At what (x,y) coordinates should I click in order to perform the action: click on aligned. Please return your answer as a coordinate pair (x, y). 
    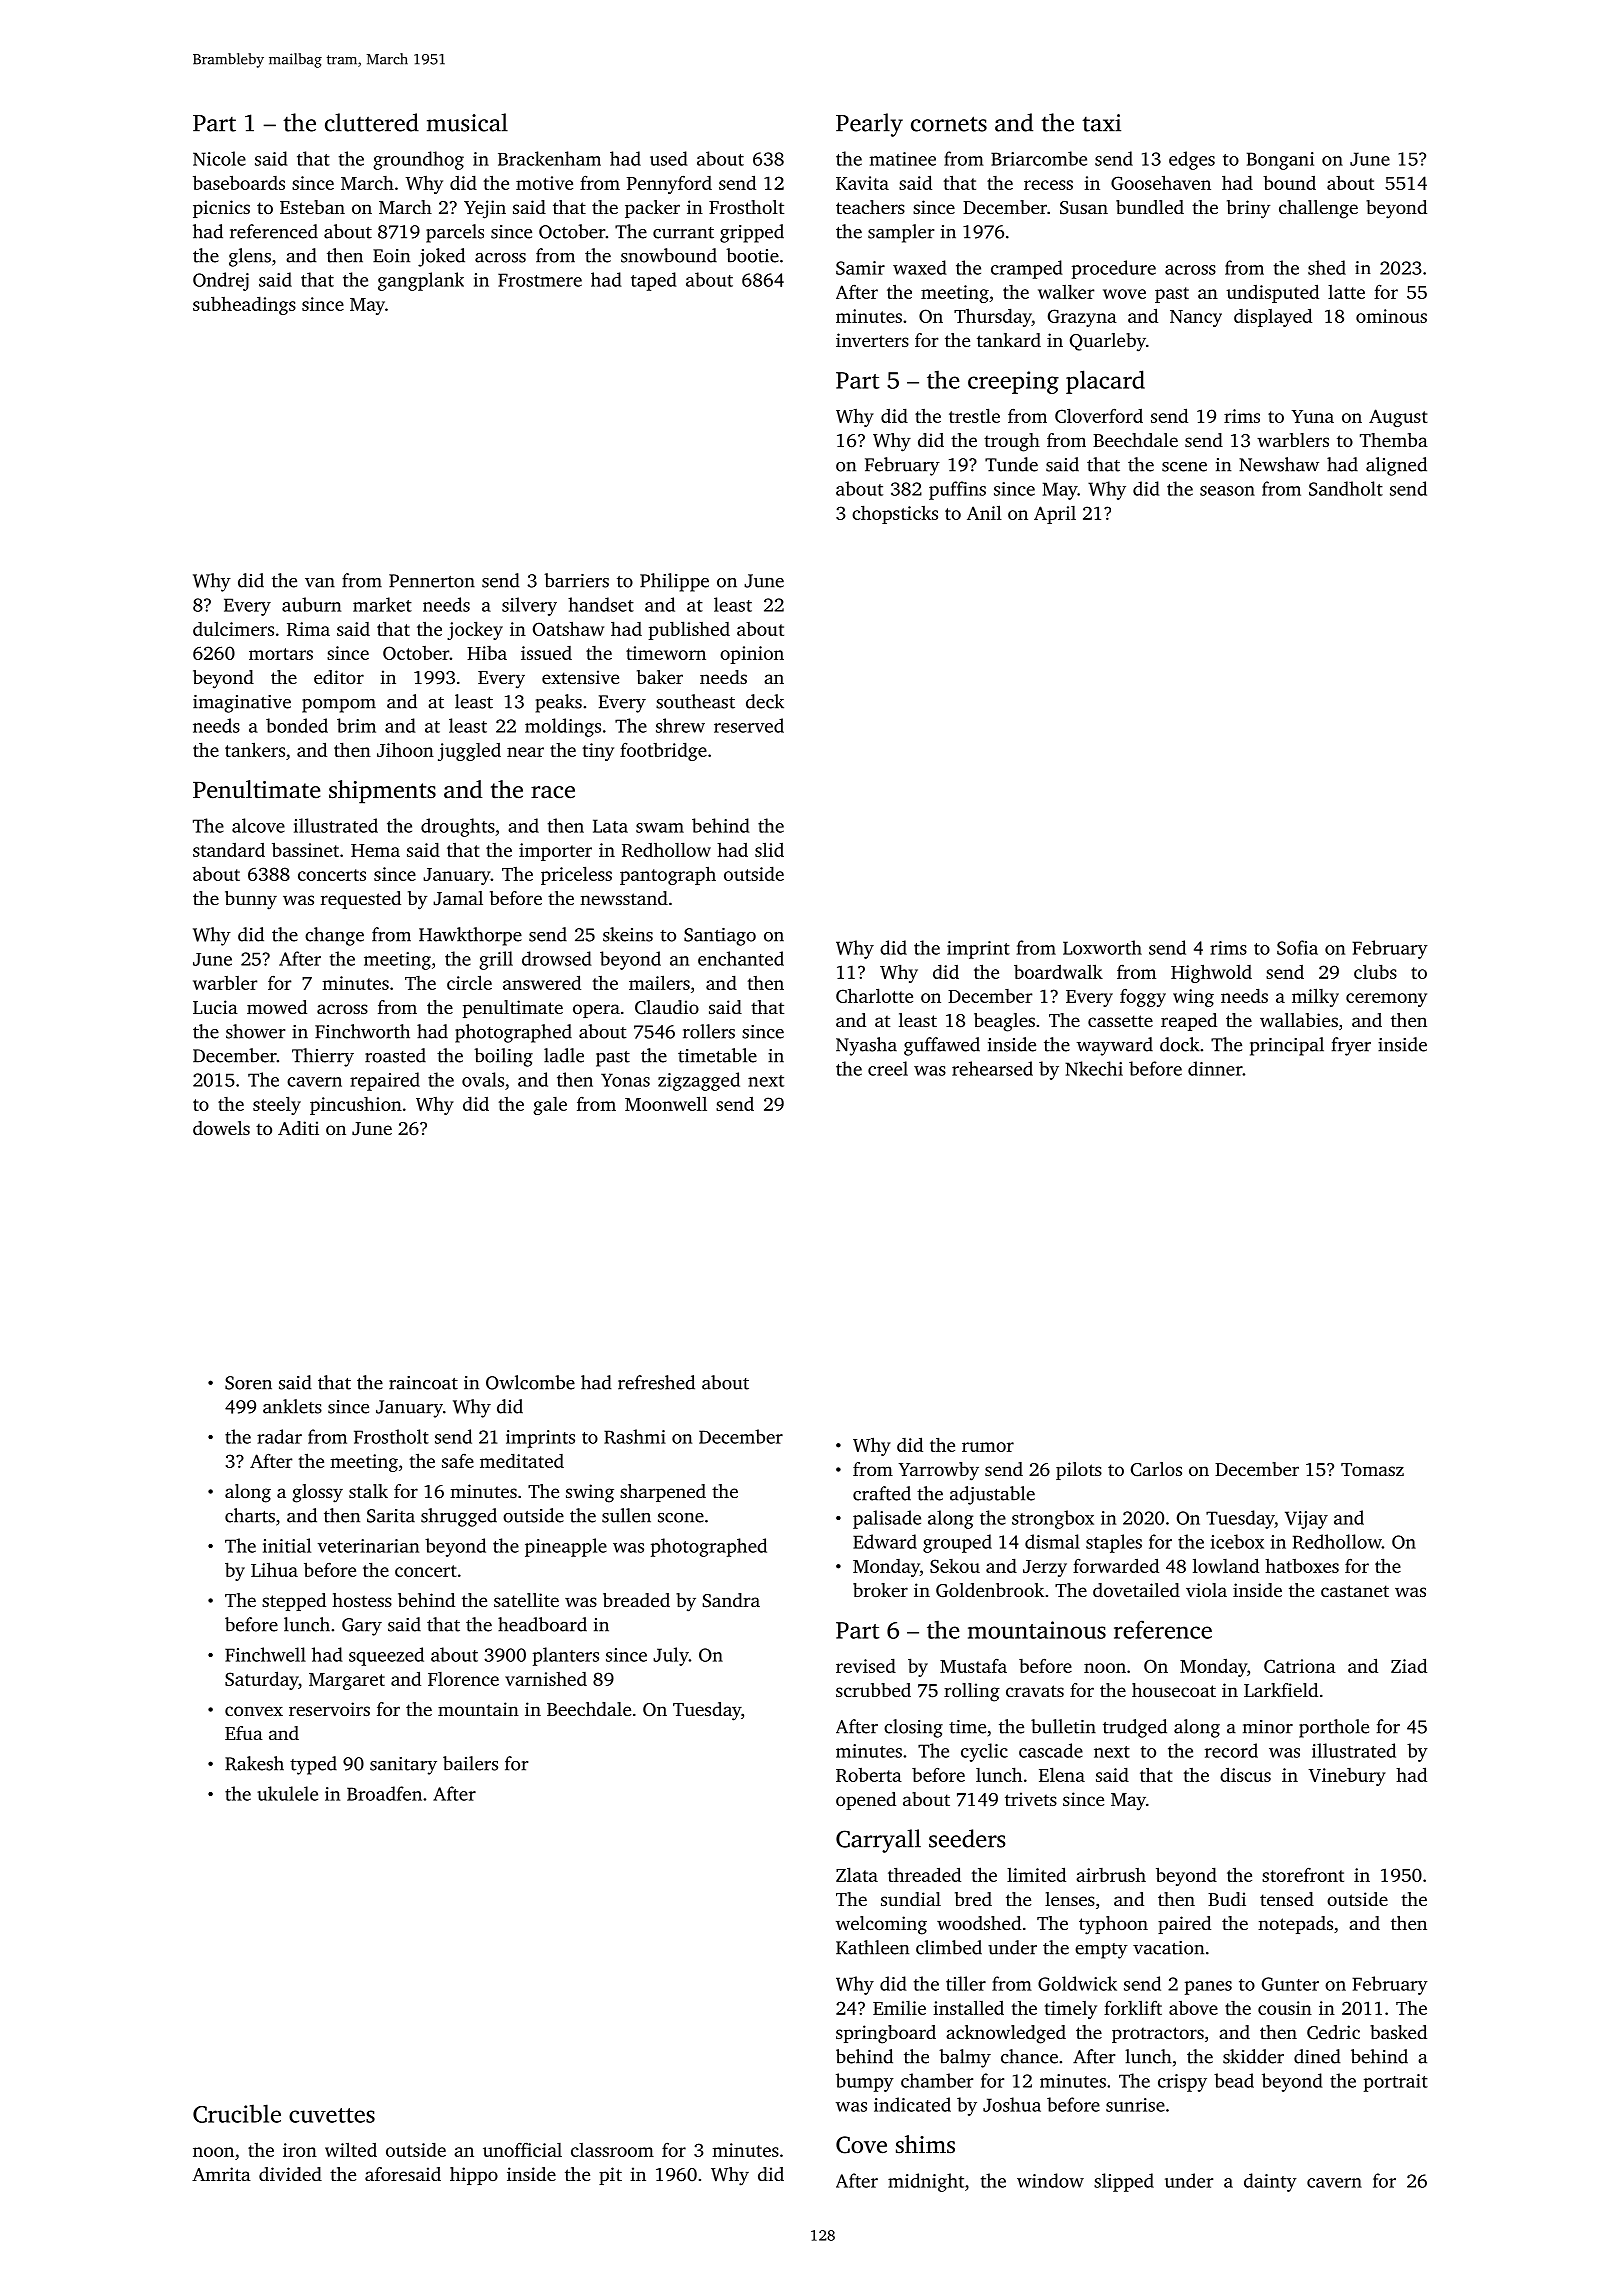
    Looking at the image, I should click on (1396, 466).
